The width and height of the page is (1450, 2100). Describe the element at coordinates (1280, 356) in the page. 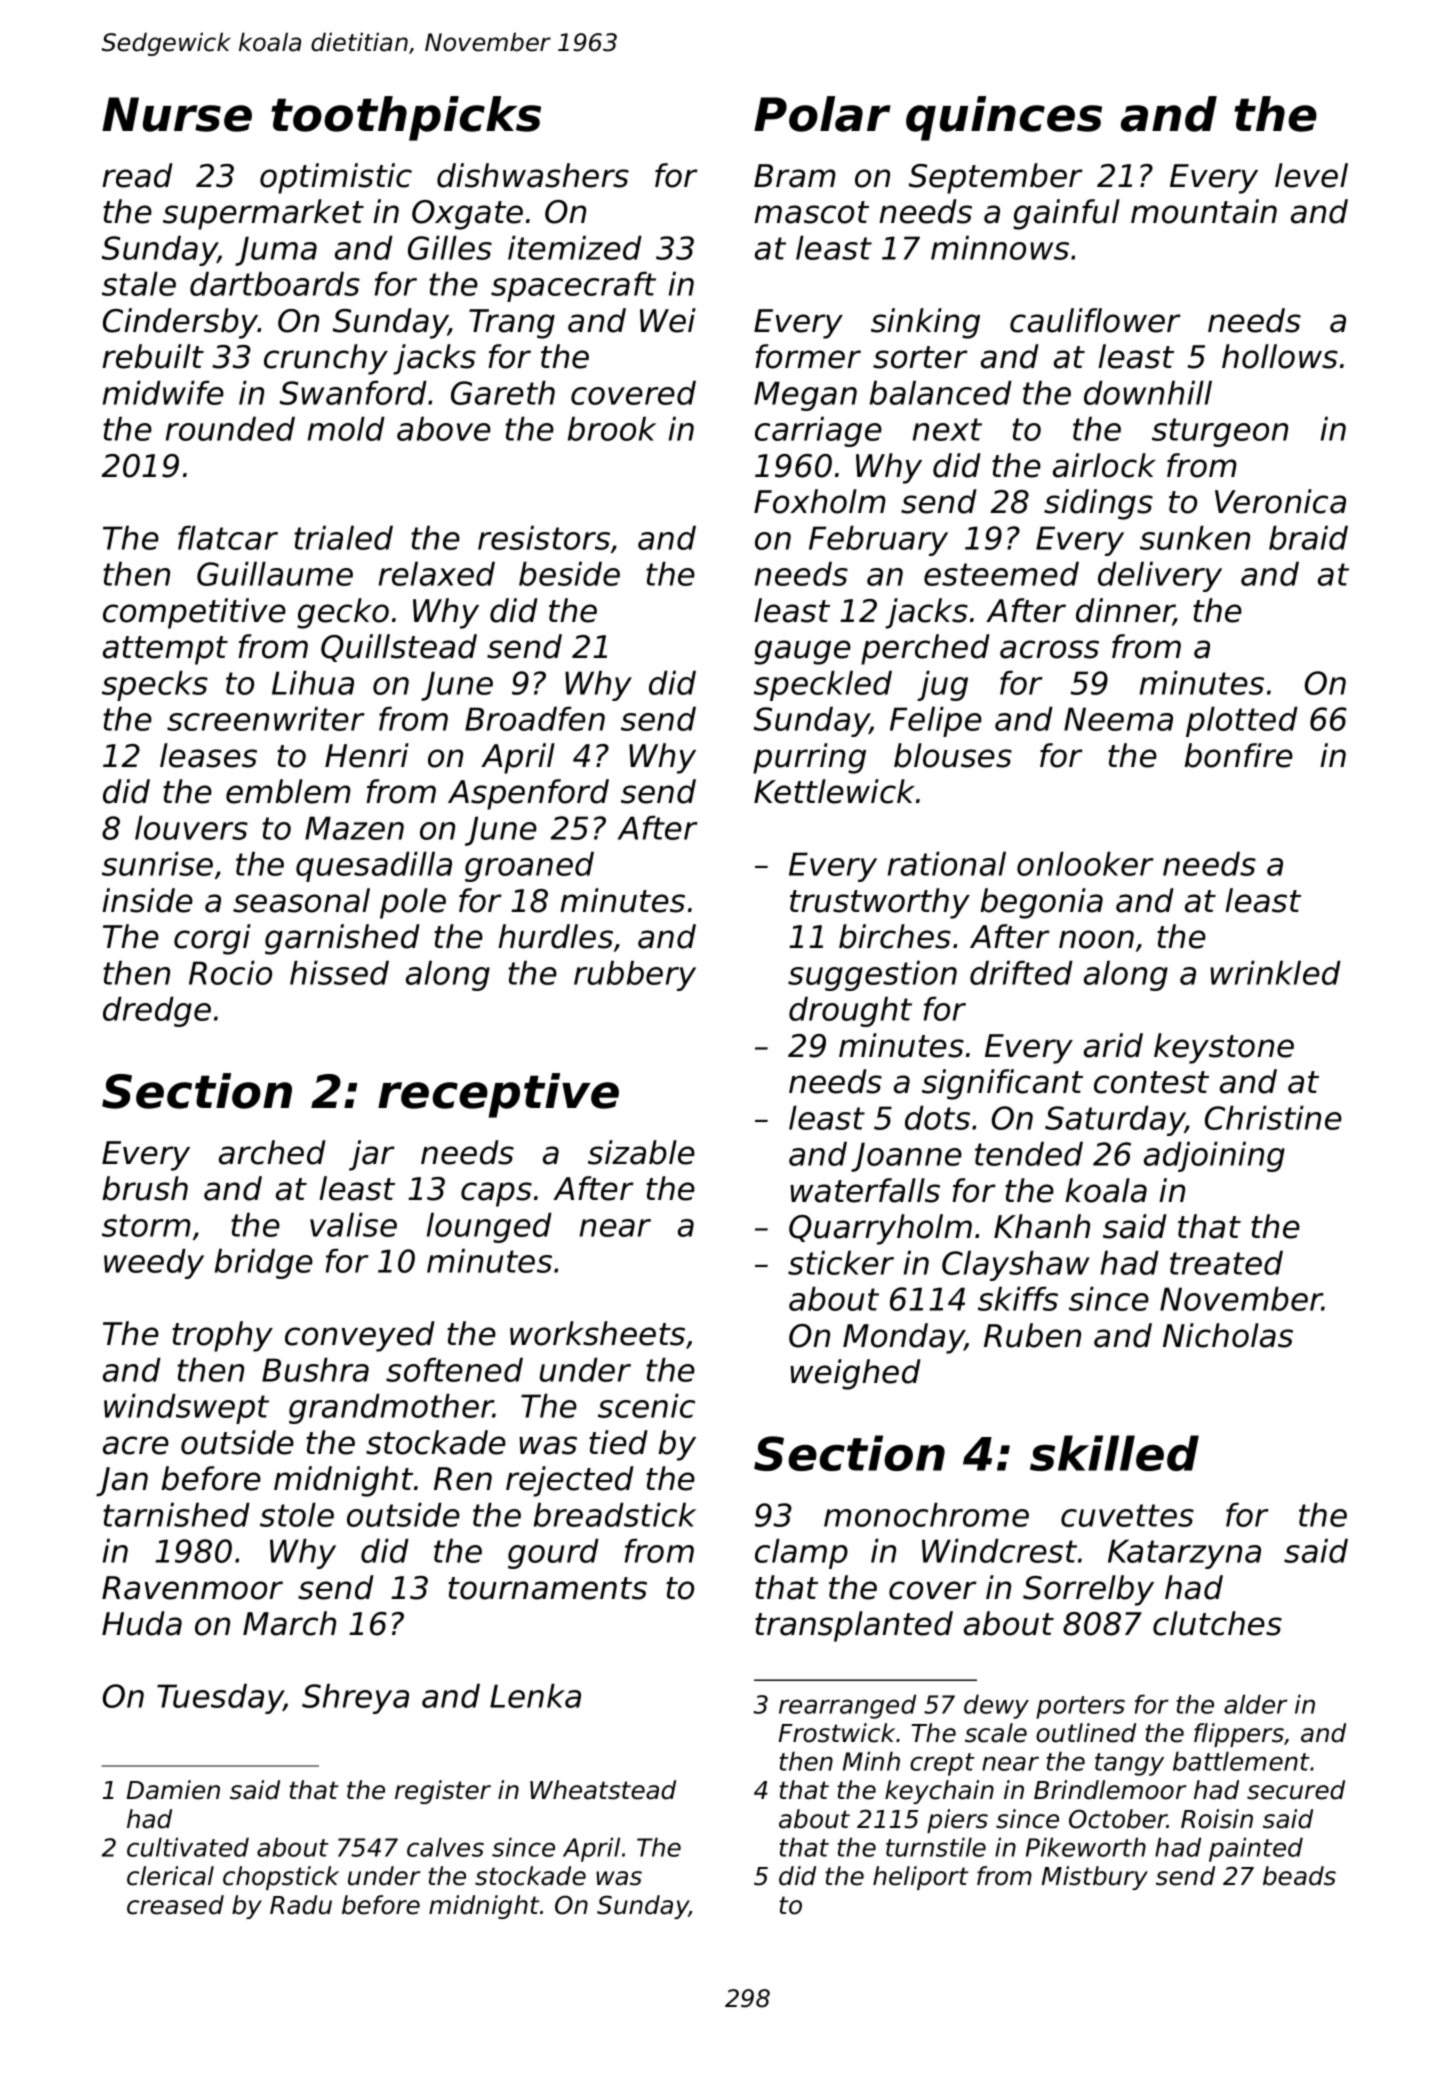

I see `hollows` at that location.
